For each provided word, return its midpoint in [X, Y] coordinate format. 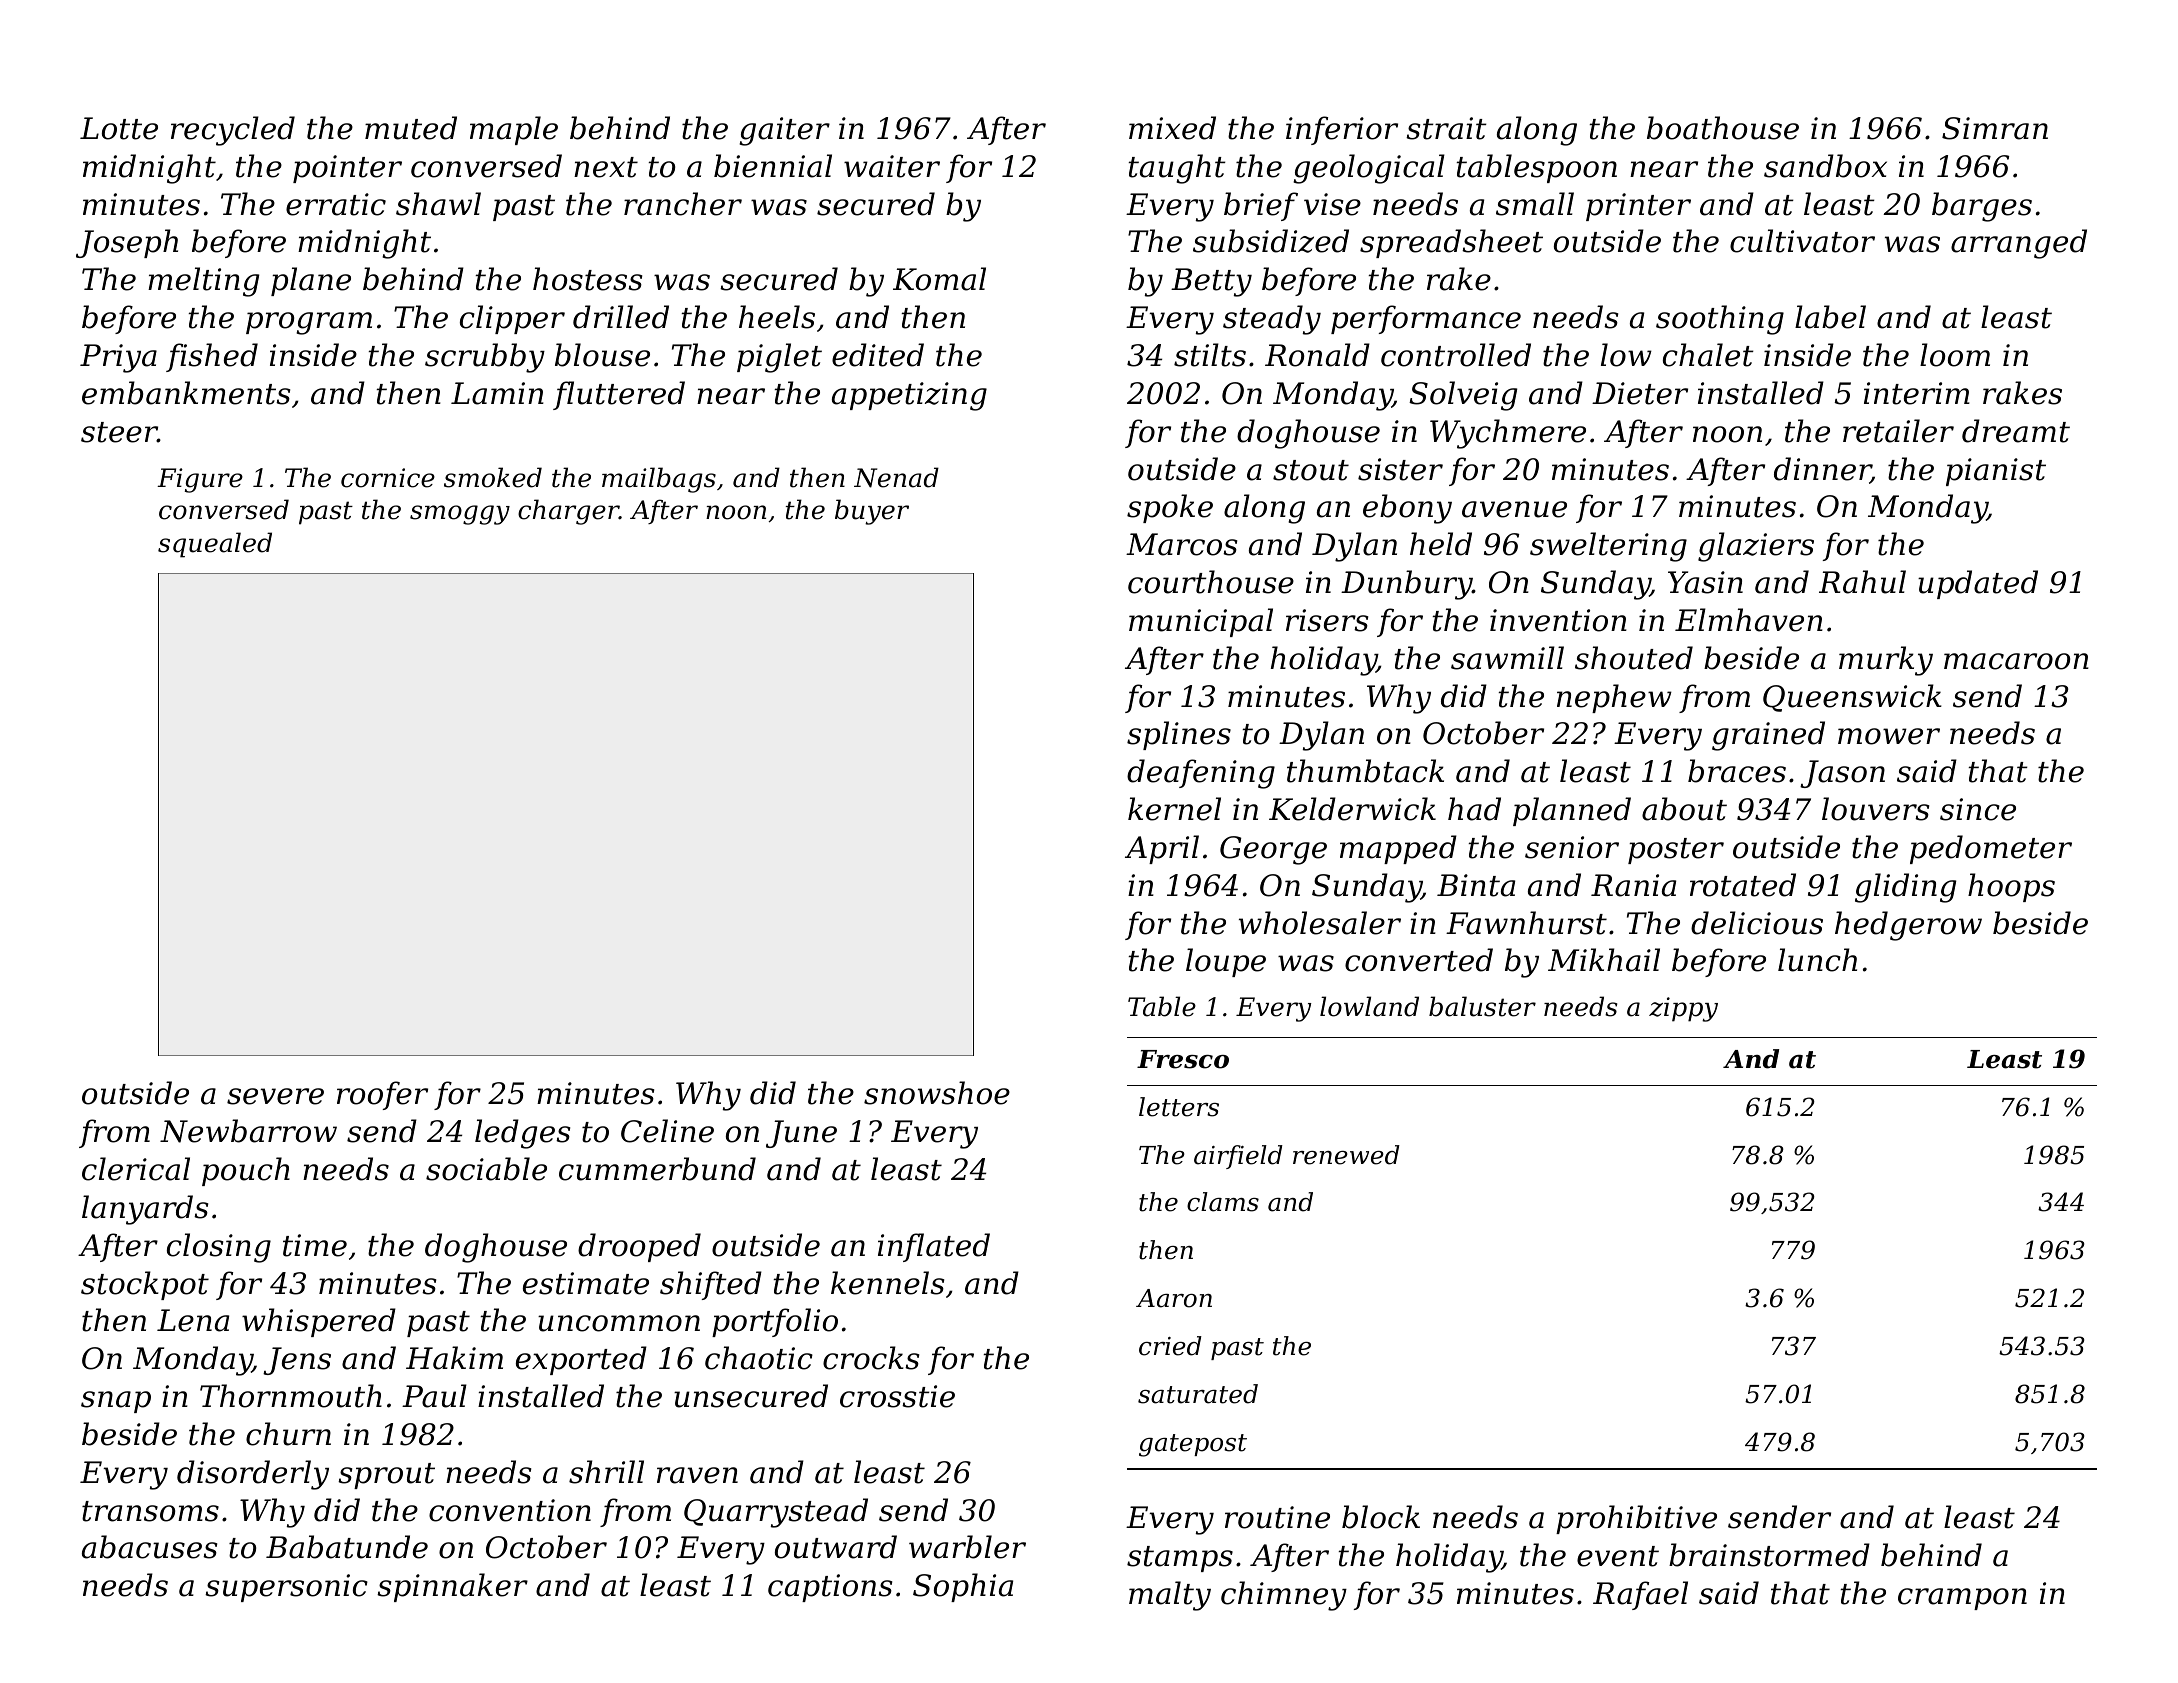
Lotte [119, 128]
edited [878, 355]
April [1162, 849]
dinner [1822, 470]
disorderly [253, 1475]
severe [275, 1096]
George [1273, 850]
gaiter [784, 131]
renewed [1346, 1155]
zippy [1683, 1009]
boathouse [1723, 128]
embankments [186, 393]
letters [1179, 1107]
